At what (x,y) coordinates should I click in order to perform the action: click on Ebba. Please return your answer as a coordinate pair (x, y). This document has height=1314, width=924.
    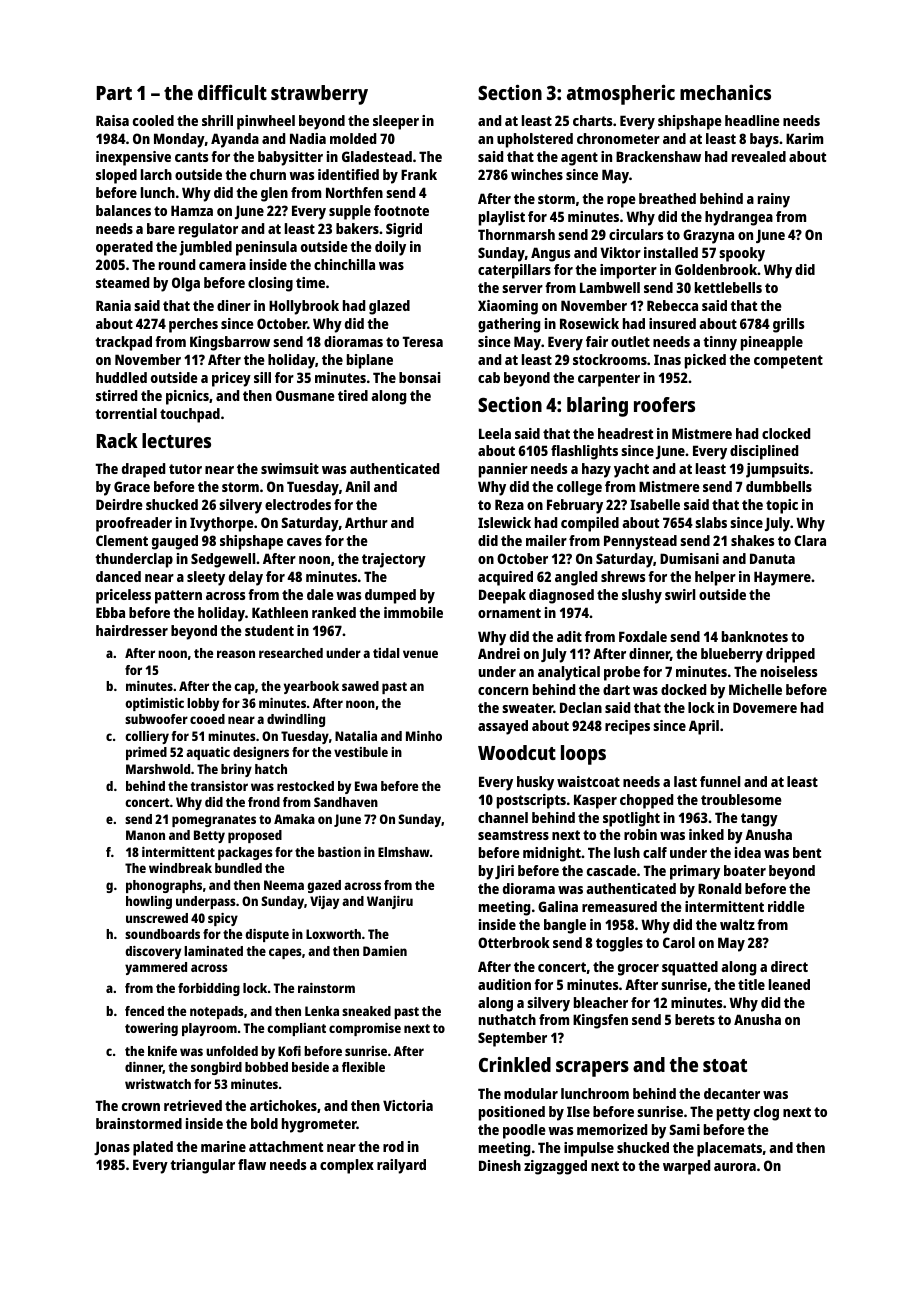
    Looking at the image, I should click on (110, 612).
